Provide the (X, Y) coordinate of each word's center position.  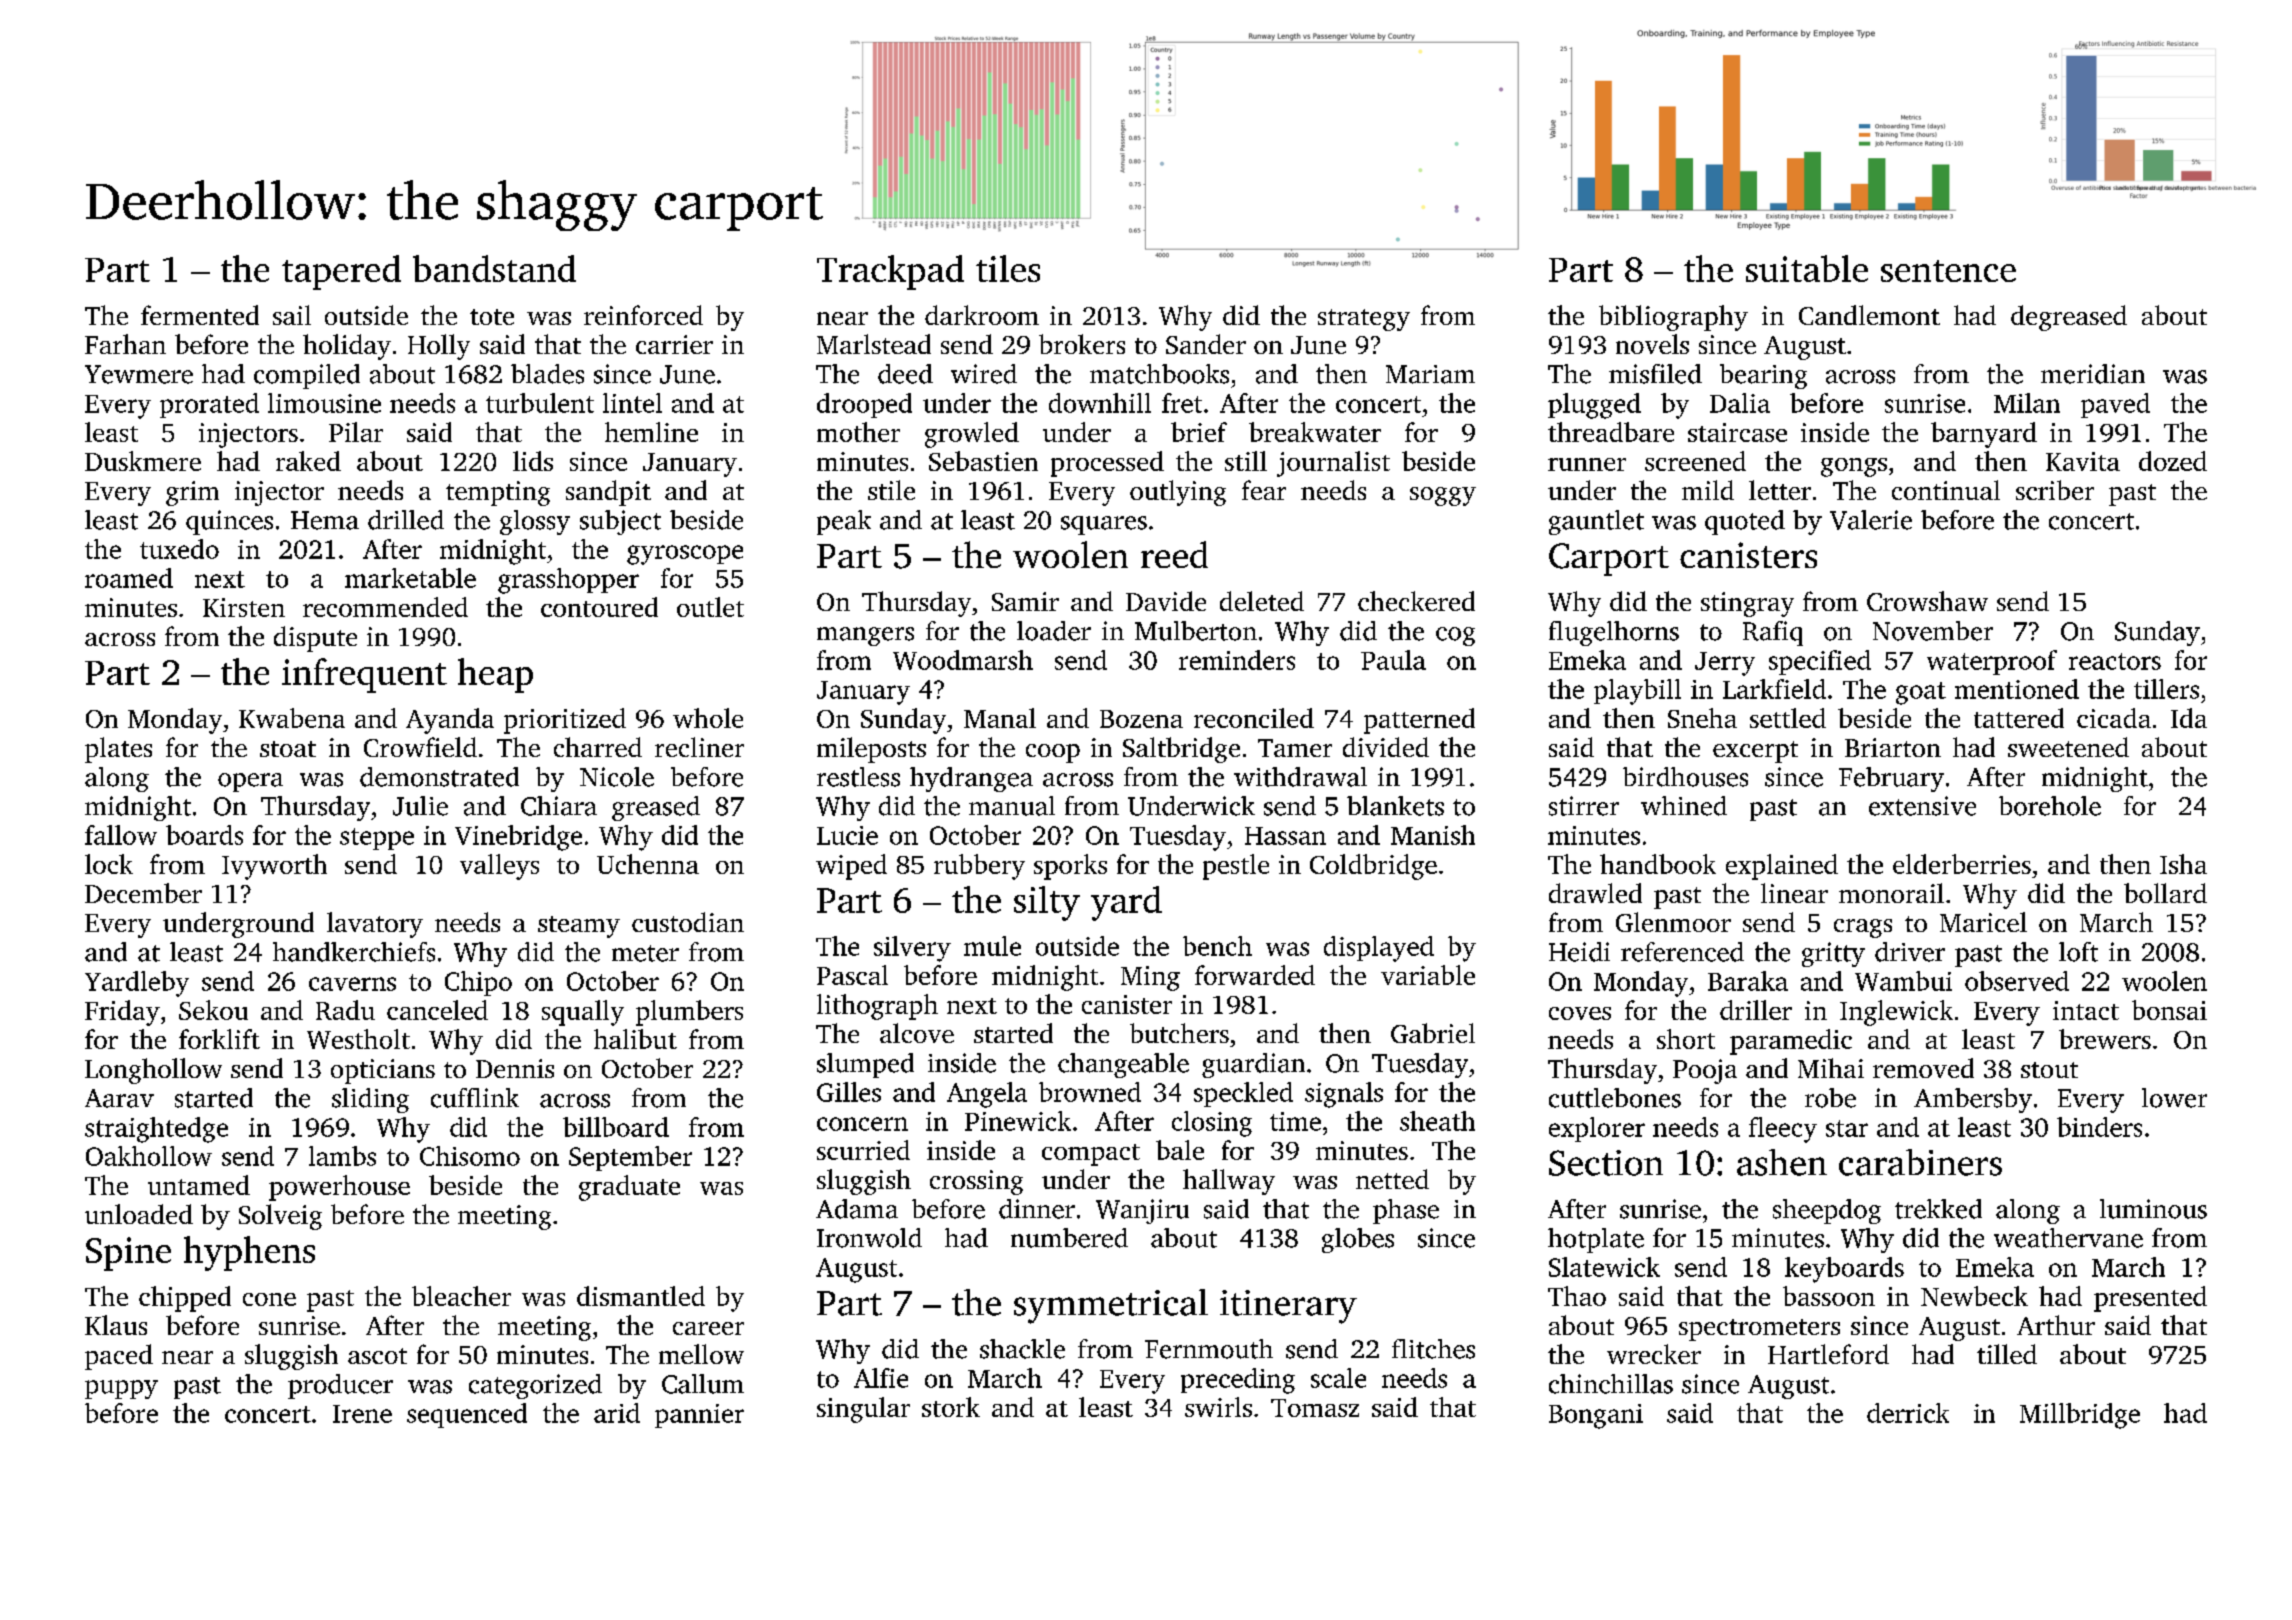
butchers (1179, 1033)
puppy (121, 1389)
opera (250, 782)
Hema (325, 520)
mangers (865, 636)
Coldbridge (1373, 867)
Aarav (119, 1098)
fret (1182, 403)
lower (2174, 1098)
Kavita (2083, 461)
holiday (347, 347)
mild (1708, 490)
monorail (1891, 893)
